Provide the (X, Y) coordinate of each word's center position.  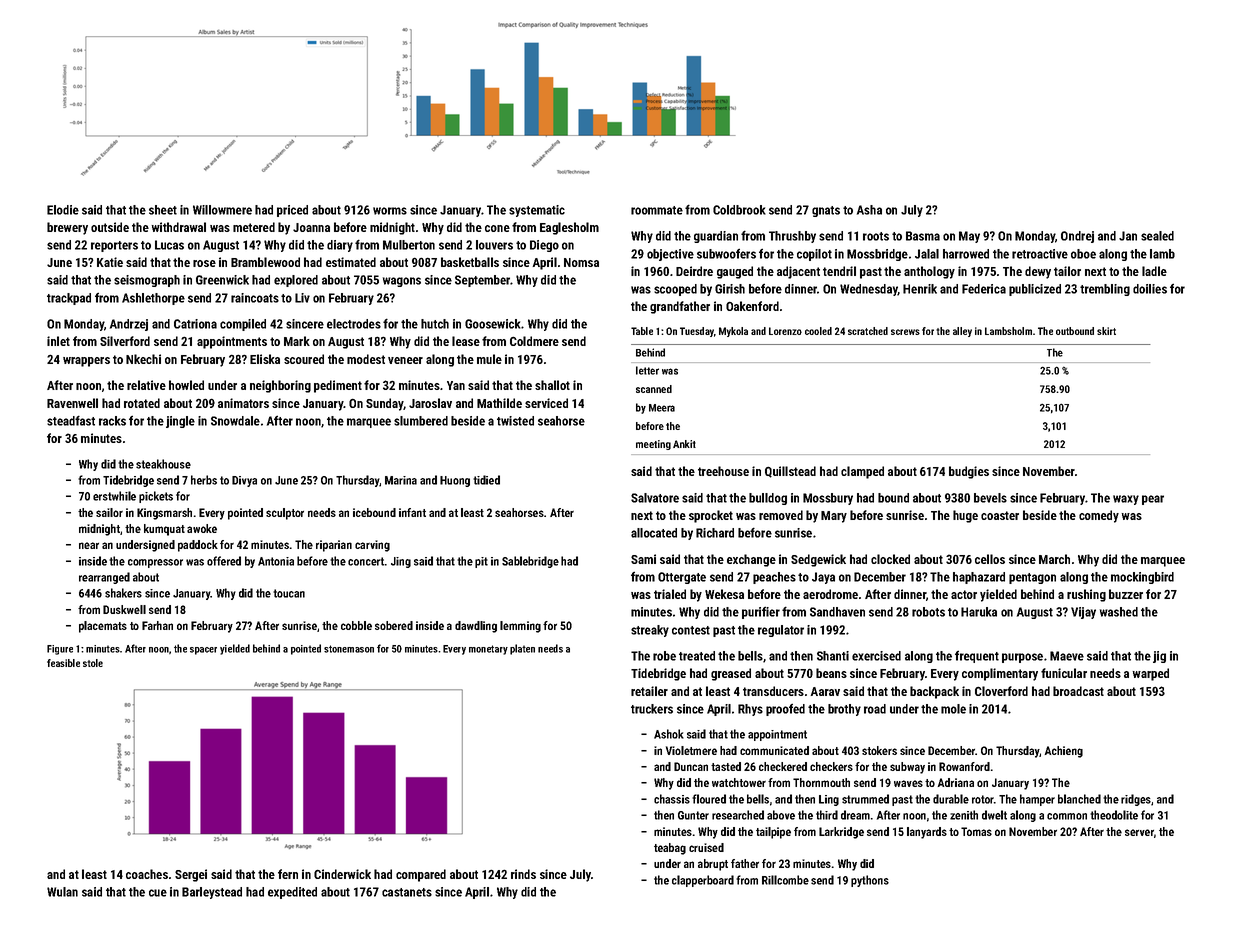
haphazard (979, 578)
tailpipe (773, 833)
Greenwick (222, 280)
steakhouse (163, 464)
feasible (63, 663)
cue (158, 893)
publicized (1035, 290)
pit (481, 562)
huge (965, 516)
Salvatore (655, 498)
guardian (716, 237)
